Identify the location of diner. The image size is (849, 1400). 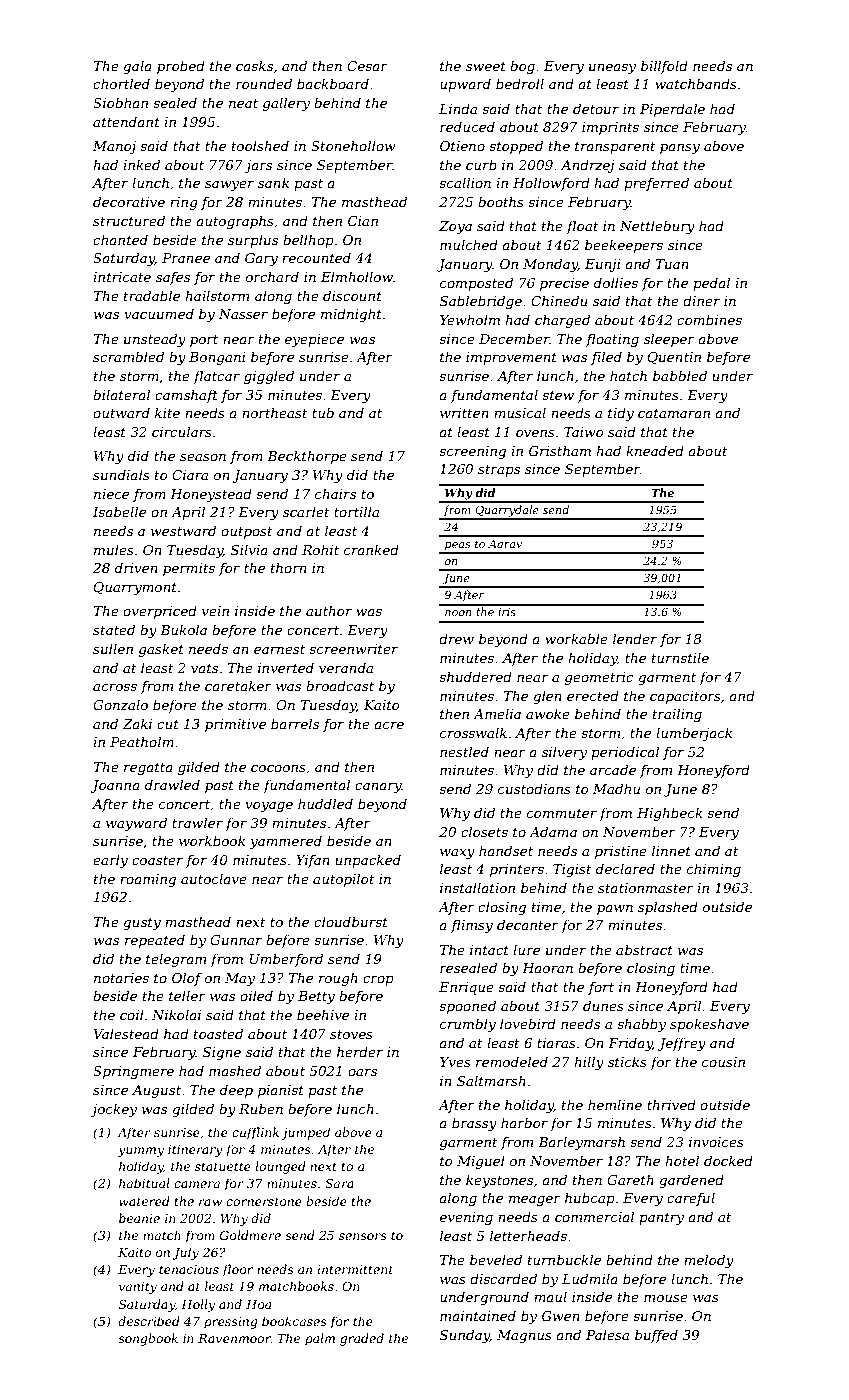
(701, 300).
